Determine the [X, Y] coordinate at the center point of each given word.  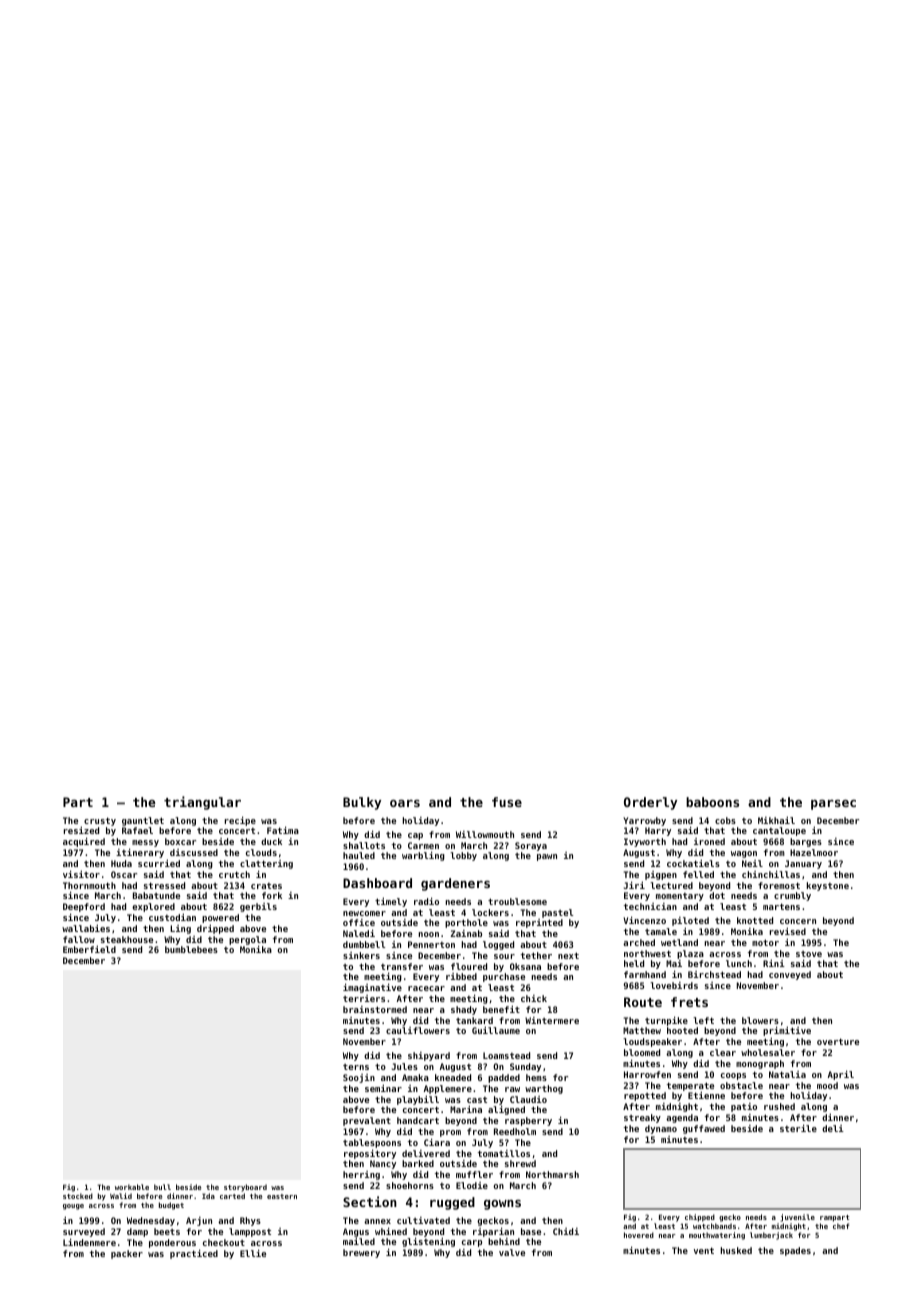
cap [415, 836]
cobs [725, 820]
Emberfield [89, 949]
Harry [658, 831]
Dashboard [377, 883]
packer [127, 1254]
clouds [261, 852]
